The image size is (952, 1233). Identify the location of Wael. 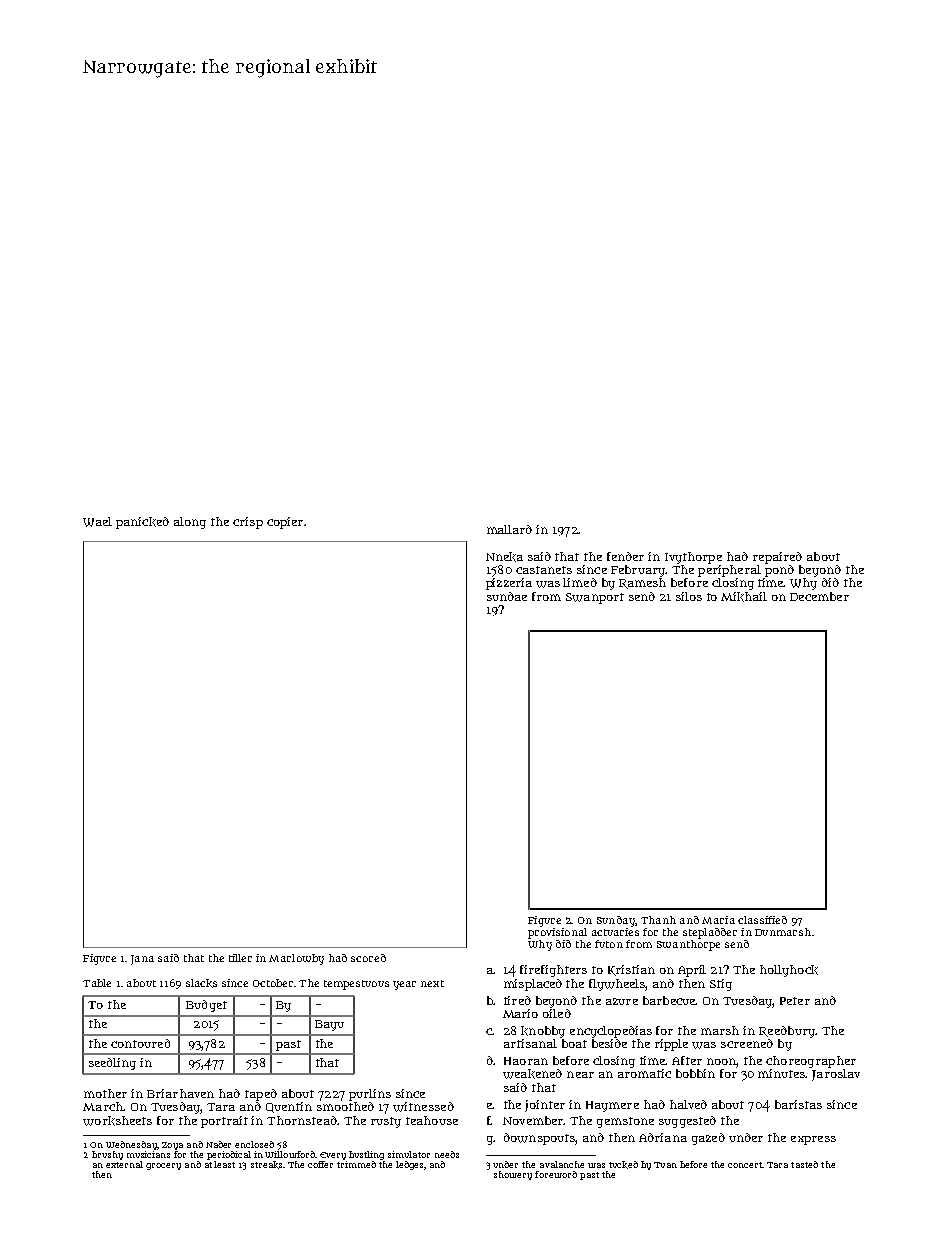
(97, 522).
